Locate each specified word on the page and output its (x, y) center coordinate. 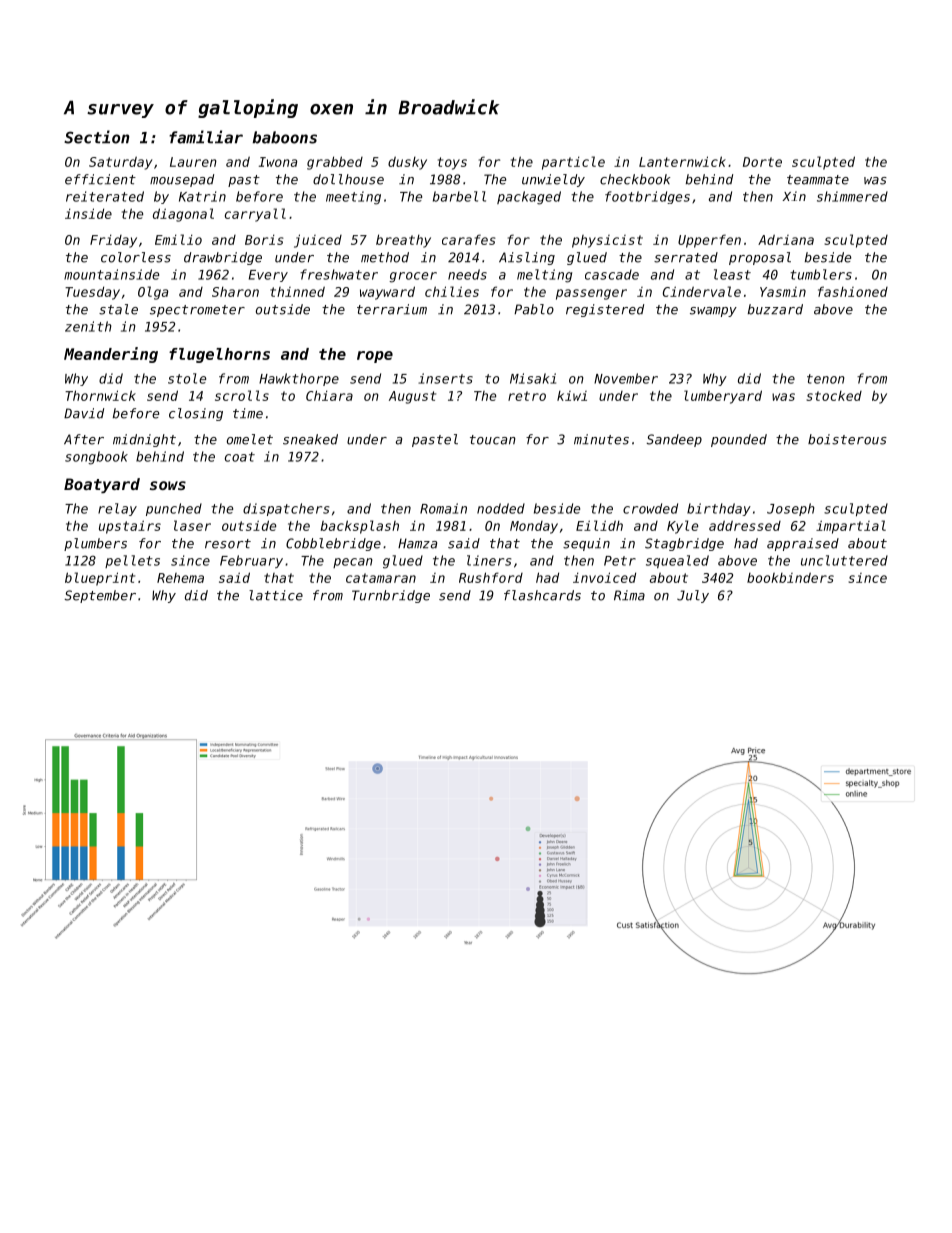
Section (97, 137)
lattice (276, 595)
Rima (629, 595)
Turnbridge (391, 596)
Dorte (762, 162)
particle (573, 163)
